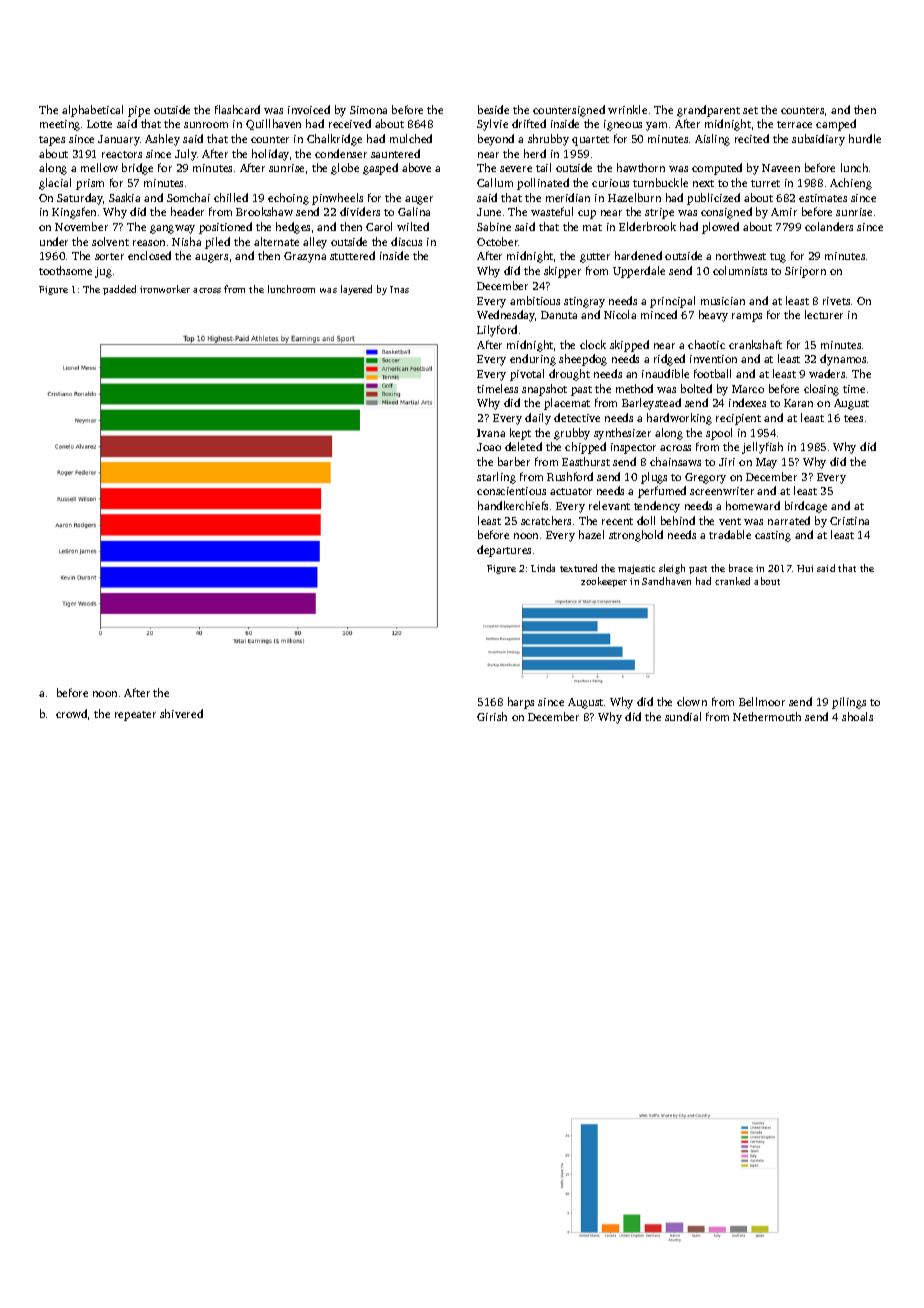 This screenshot has width=924, height=1308. I want to click on repeater, so click(135, 716).
